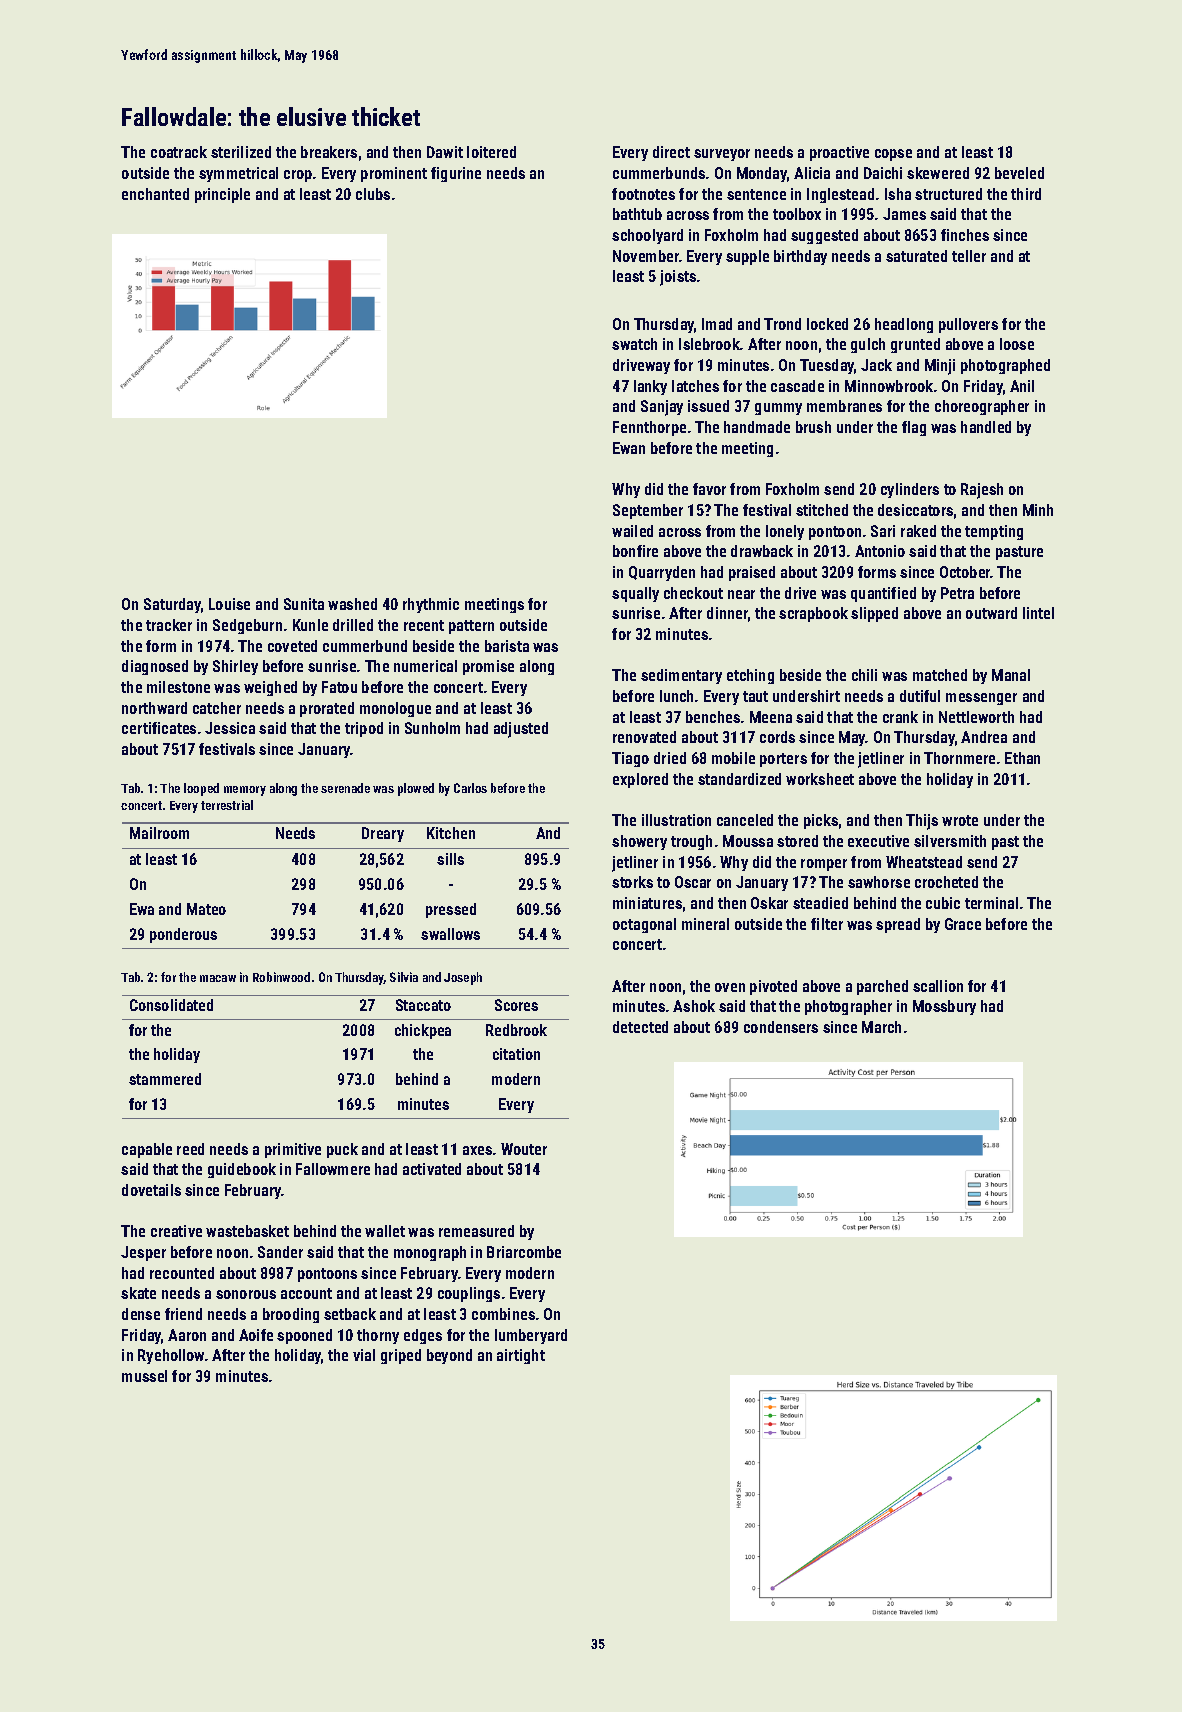  Describe the element at coordinates (298, 176) in the screenshot. I see `crop` at that location.
